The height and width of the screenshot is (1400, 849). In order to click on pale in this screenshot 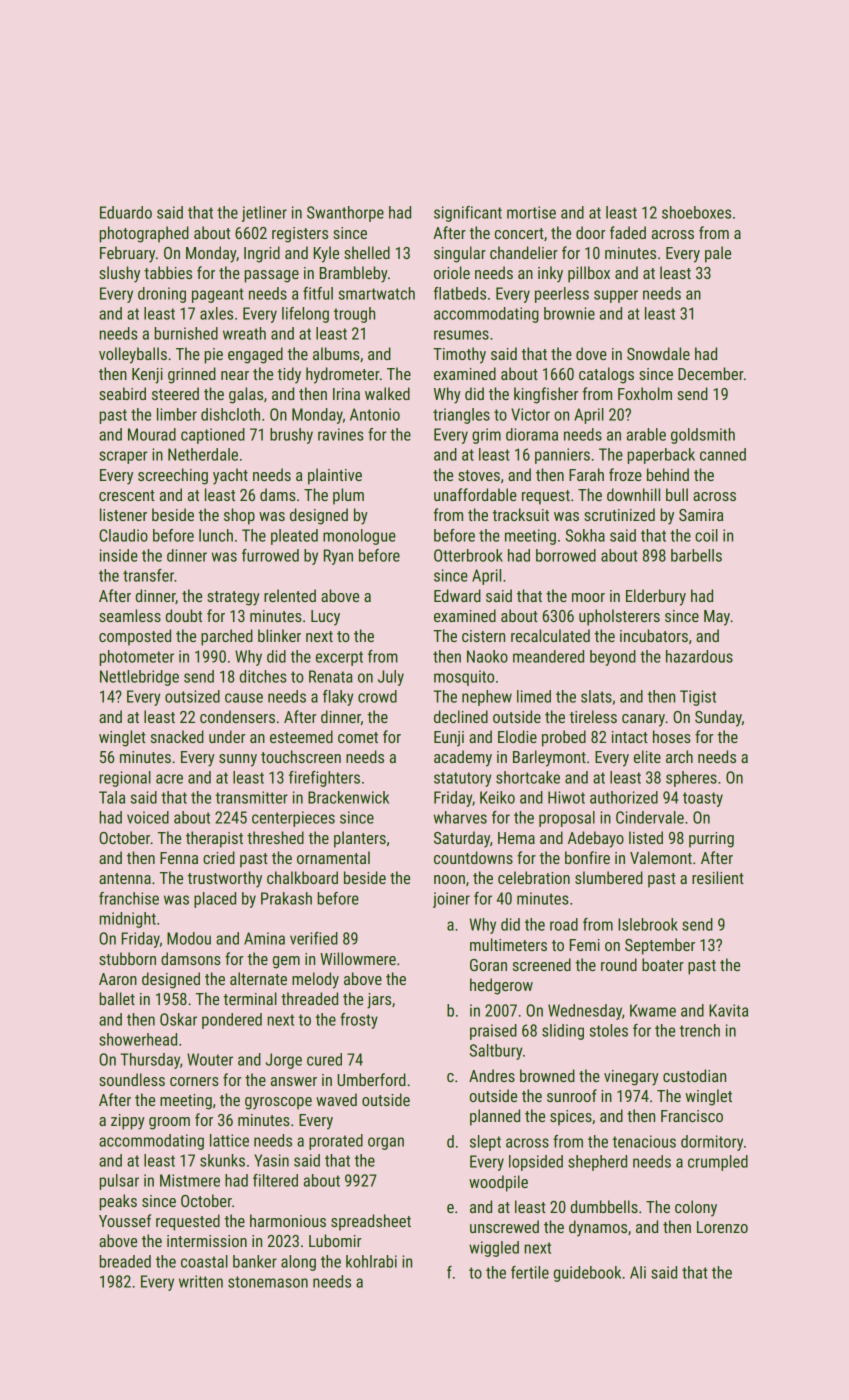, I will do `click(718, 254)`.
